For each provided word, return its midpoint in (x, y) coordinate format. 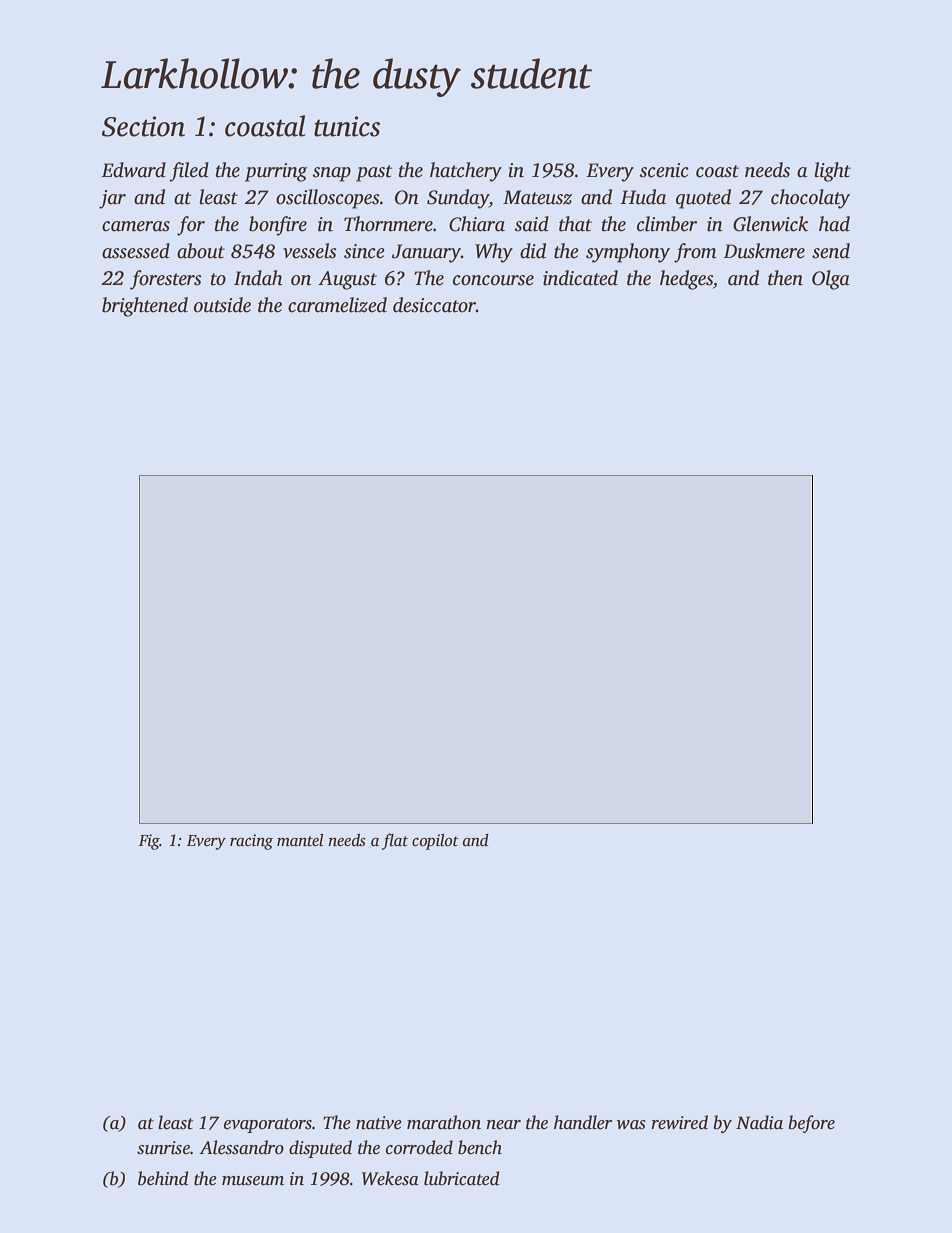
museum (253, 1181)
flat (395, 841)
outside (222, 305)
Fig (149, 842)
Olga (831, 280)
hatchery (466, 172)
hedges (686, 280)
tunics (347, 126)
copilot (435, 842)
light (832, 172)
